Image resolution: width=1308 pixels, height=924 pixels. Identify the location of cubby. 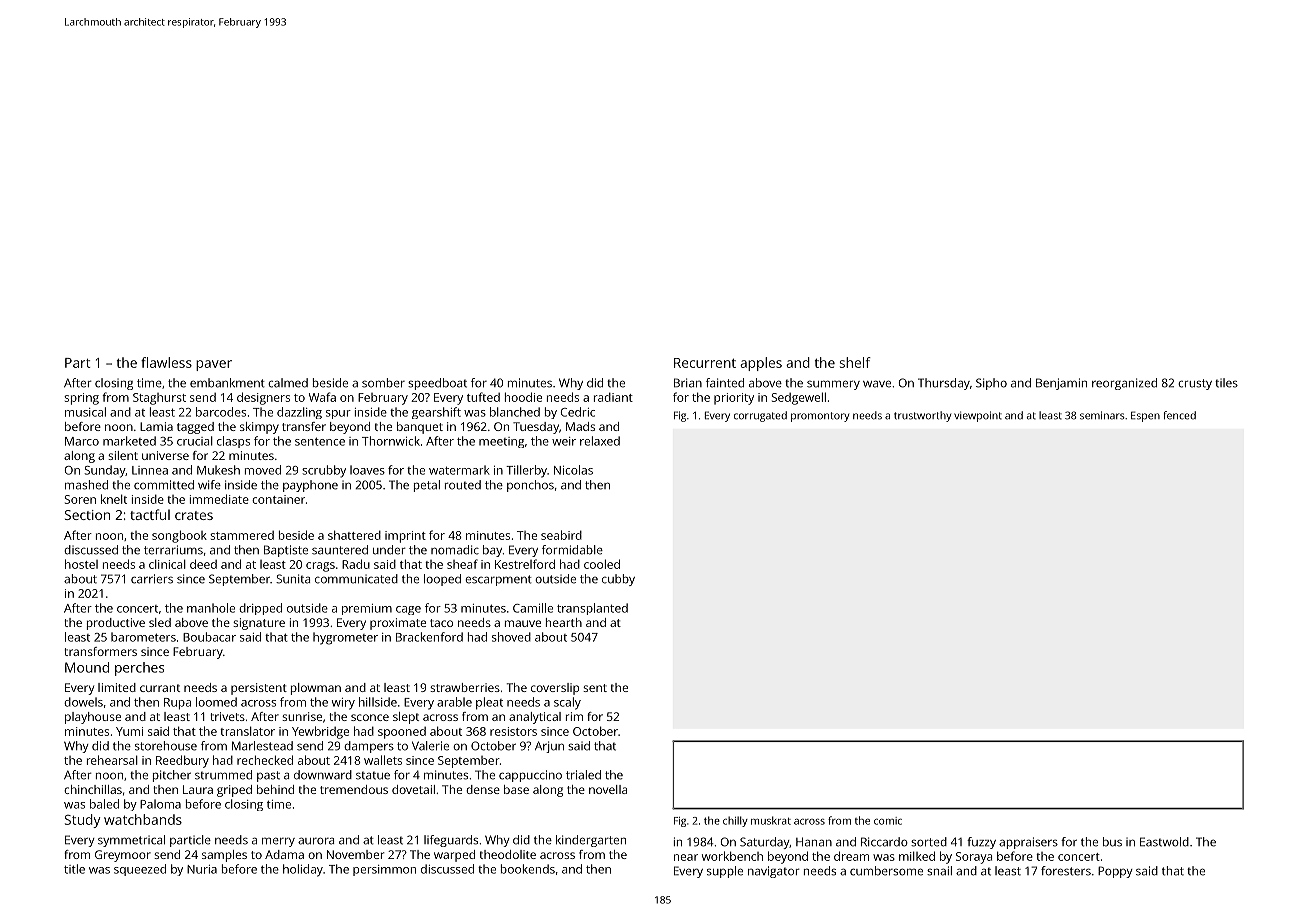
(618, 580).
